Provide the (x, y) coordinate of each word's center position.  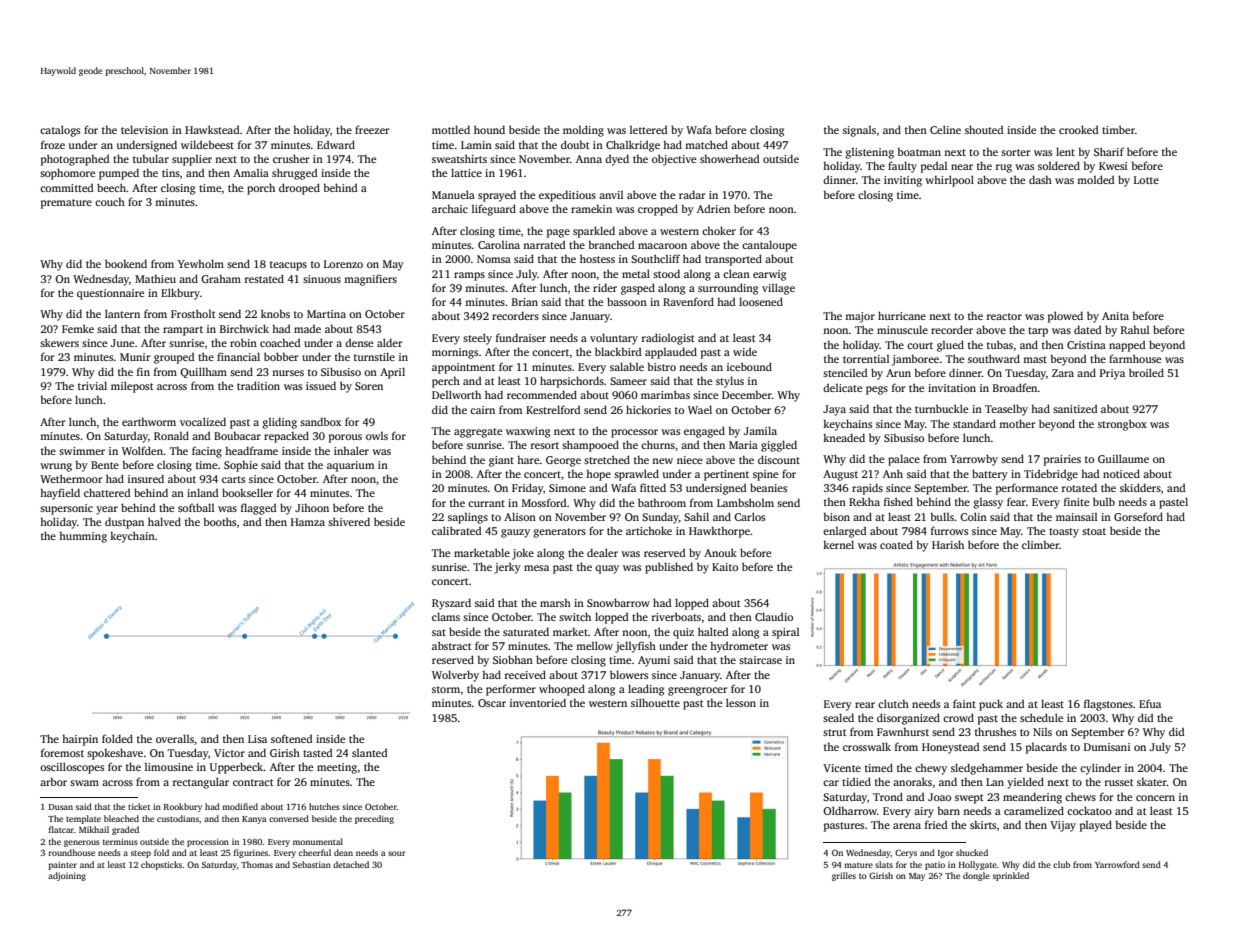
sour (397, 853)
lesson (741, 702)
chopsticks (161, 865)
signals (859, 131)
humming (83, 537)
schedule (1041, 717)
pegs (877, 390)
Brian (525, 302)
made (307, 328)
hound (489, 129)
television (144, 129)
